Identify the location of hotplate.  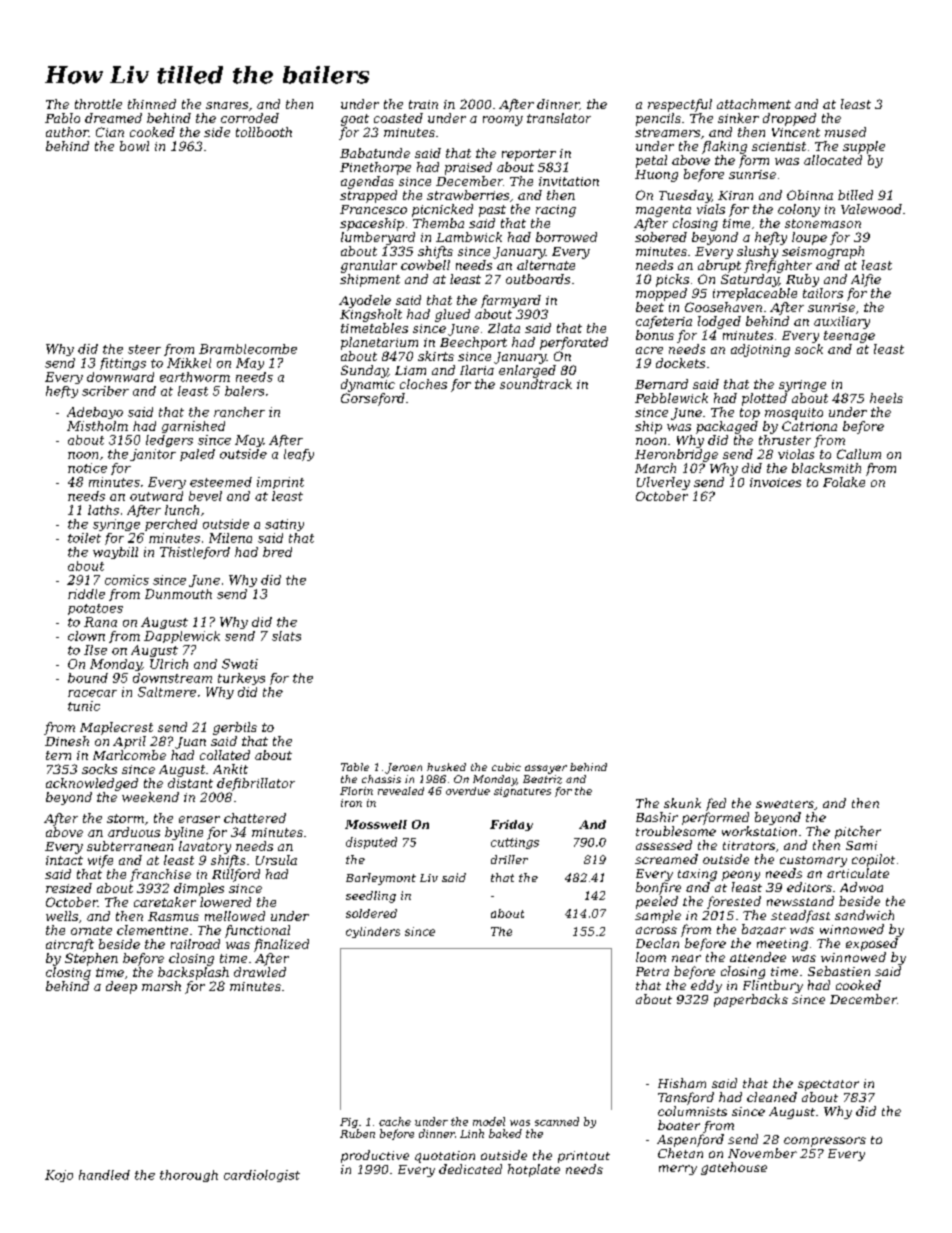
(534, 1170).
